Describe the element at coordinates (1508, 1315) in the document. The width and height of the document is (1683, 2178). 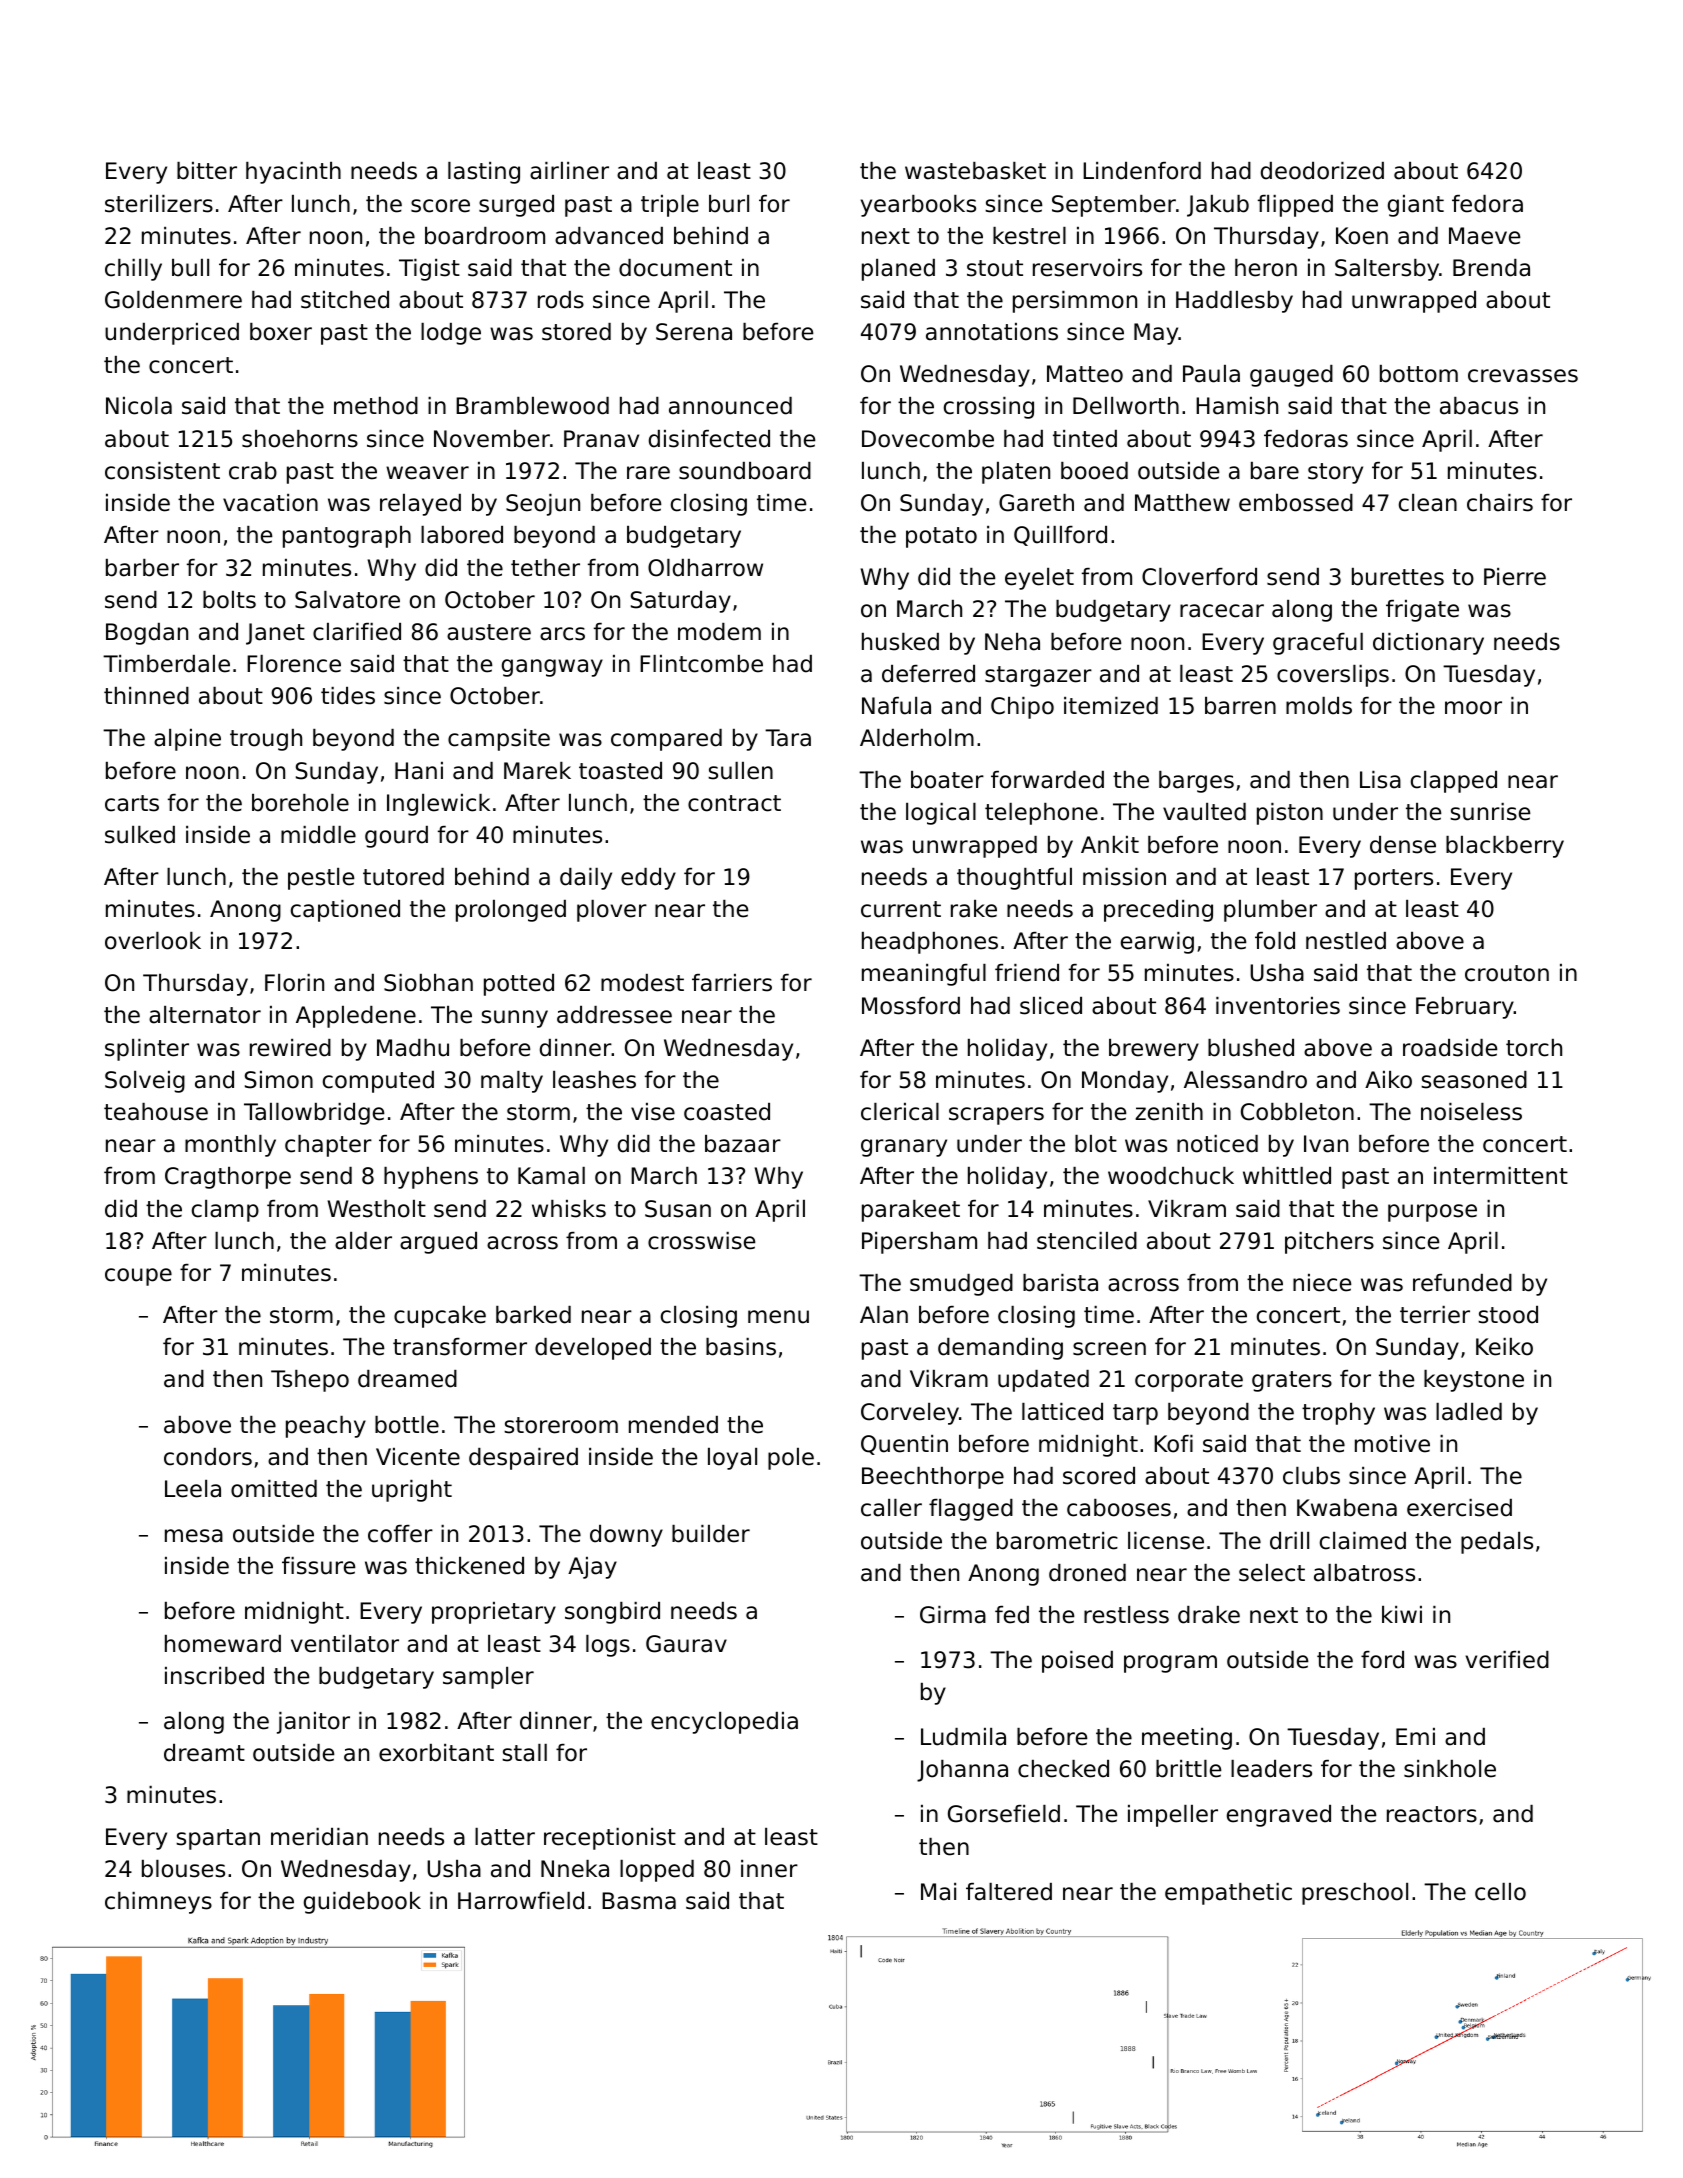
I see `stood` at that location.
